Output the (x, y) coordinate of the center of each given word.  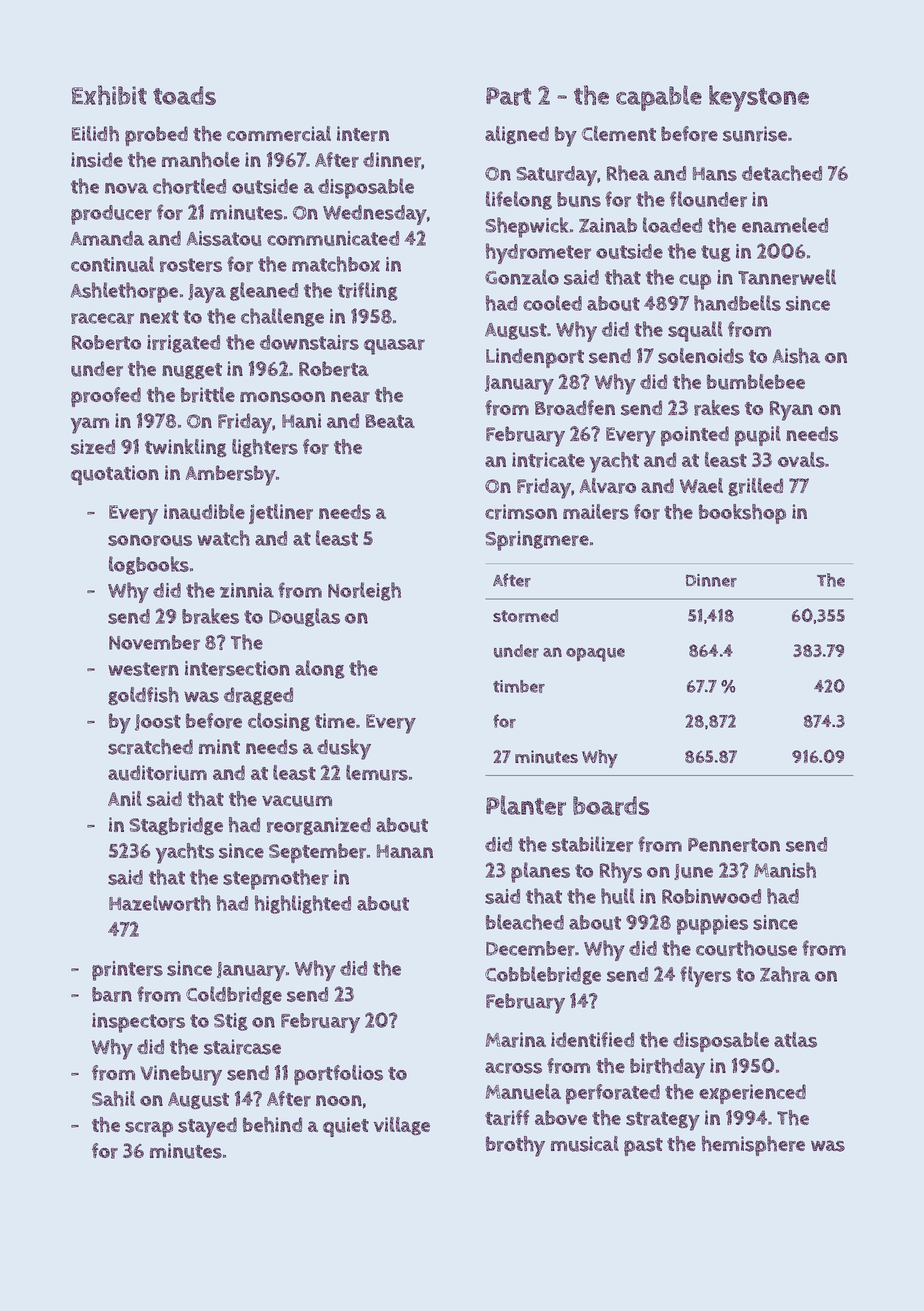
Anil (125, 798)
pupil (758, 436)
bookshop (742, 514)
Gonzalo (522, 277)
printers (127, 971)
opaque (595, 655)
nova (126, 188)
